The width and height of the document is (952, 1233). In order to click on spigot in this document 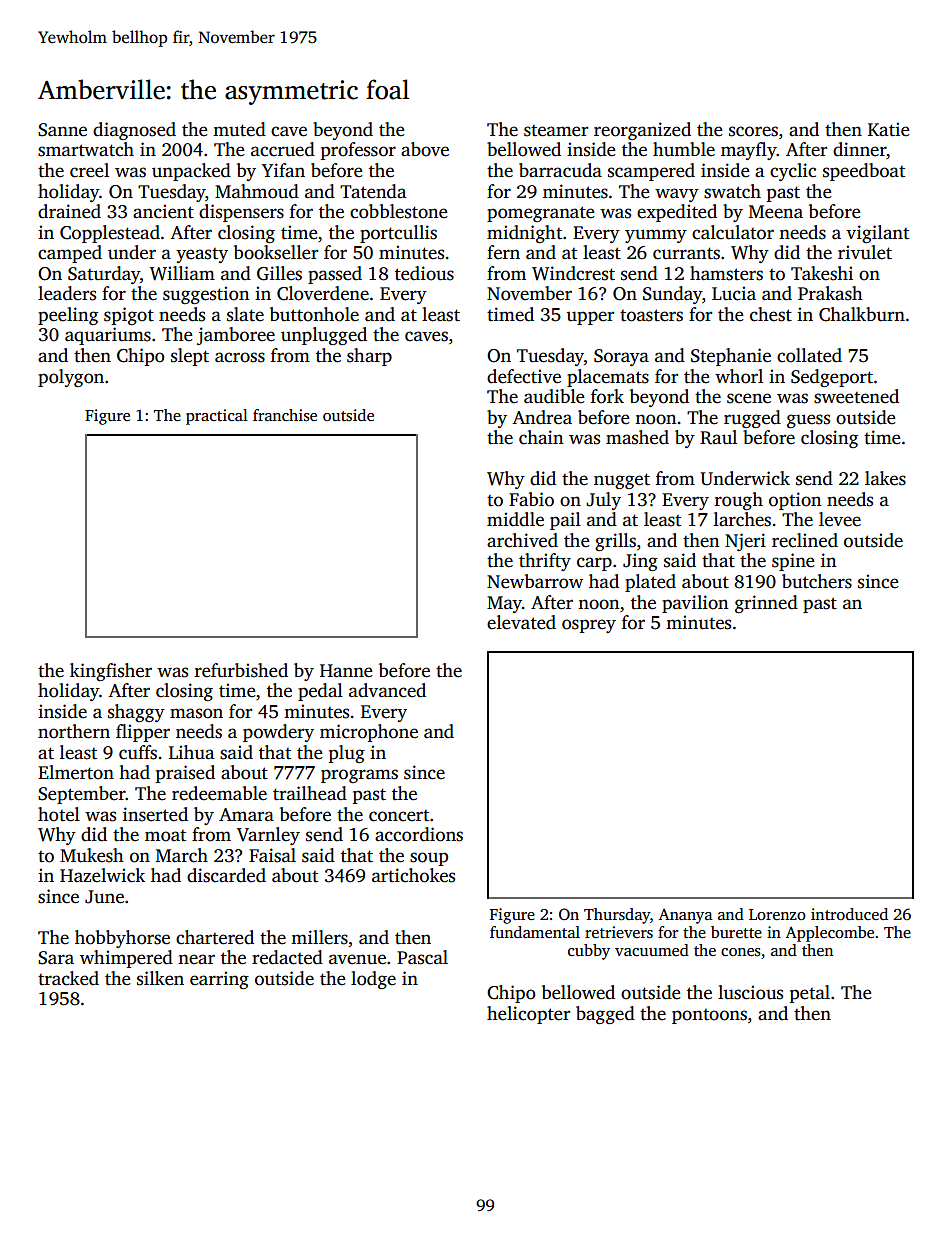, I will do `click(129, 316)`.
